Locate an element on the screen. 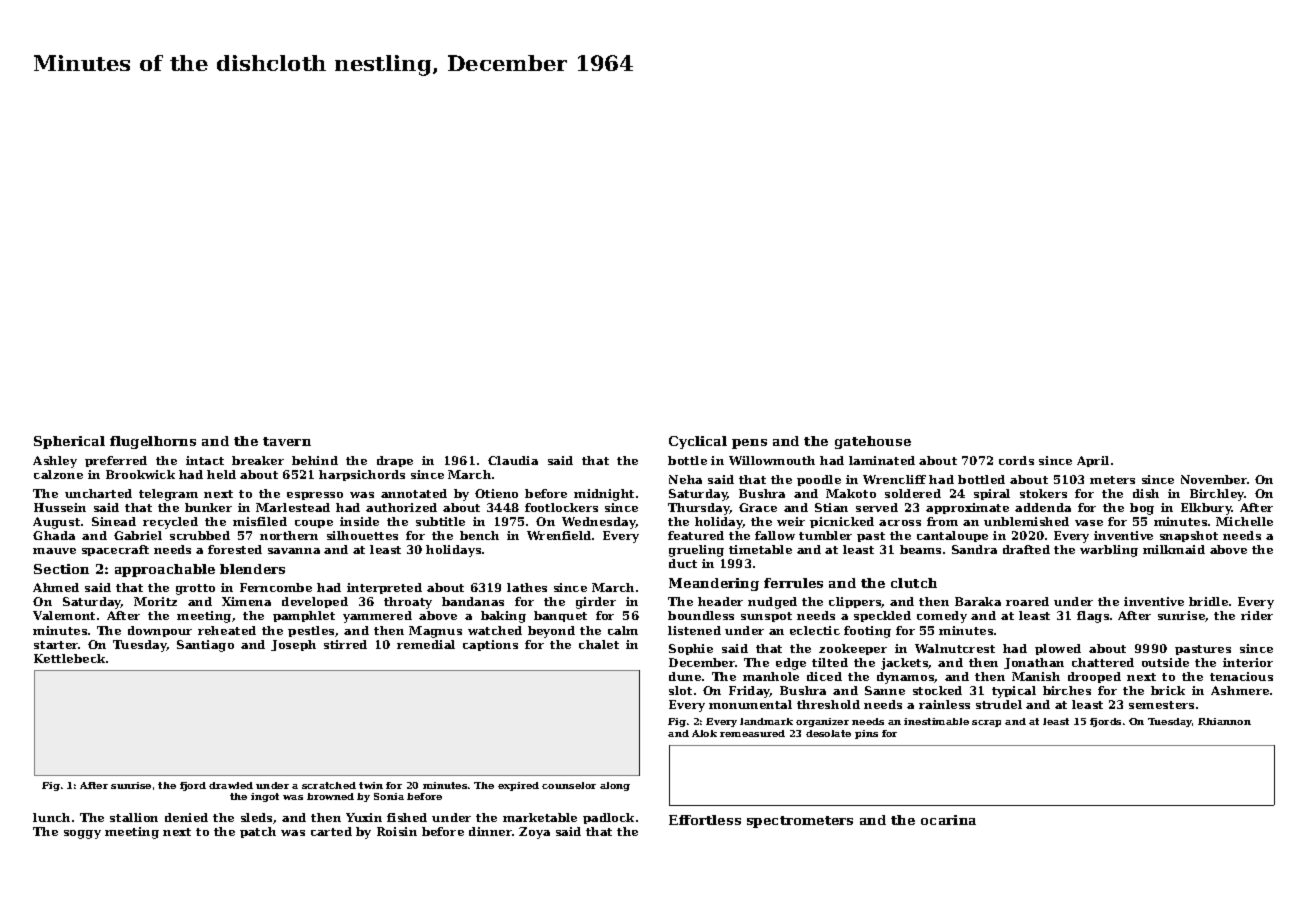 Image resolution: width=1308 pixels, height=924 pixels. jackets is located at coordinates (905, 664).
